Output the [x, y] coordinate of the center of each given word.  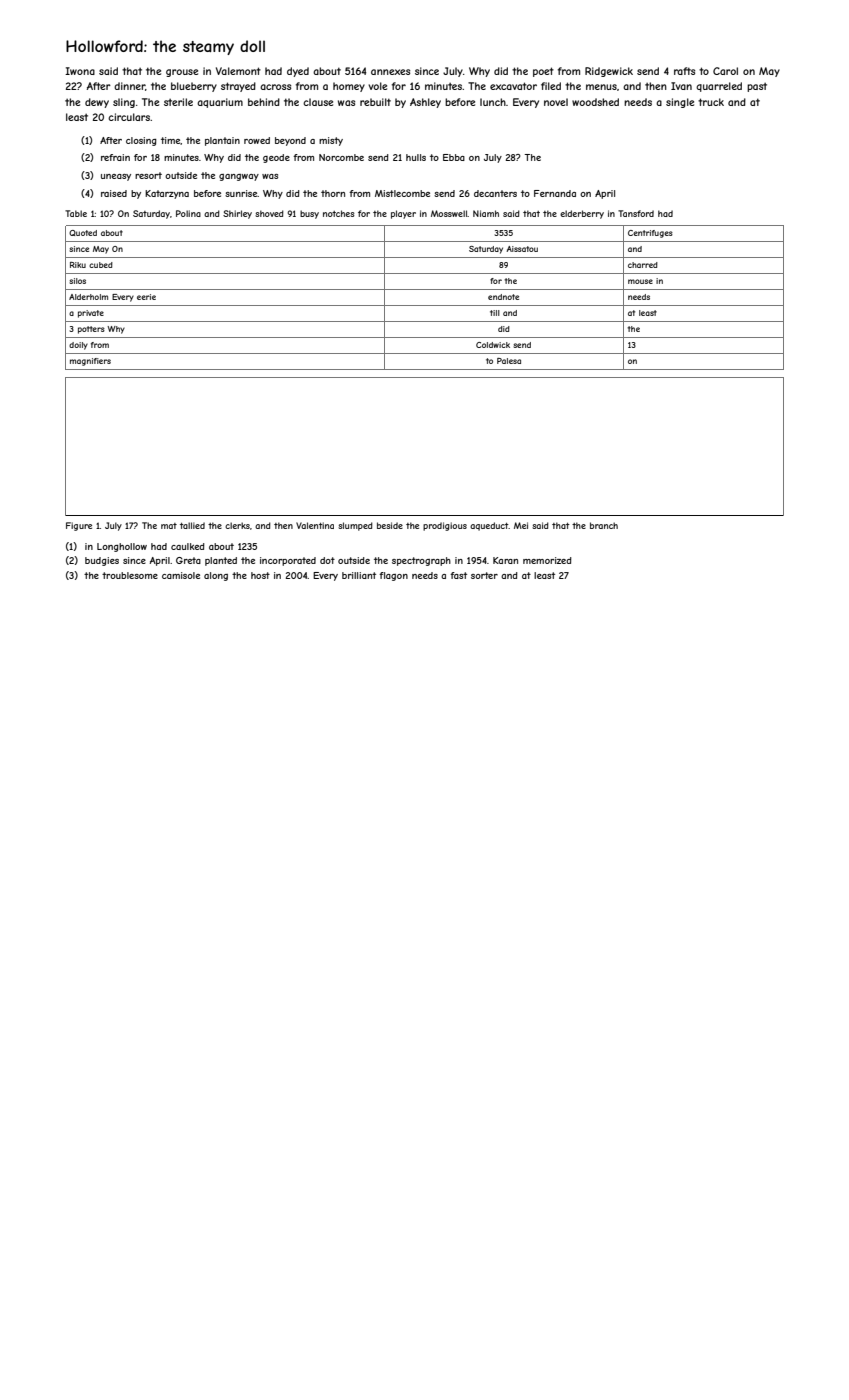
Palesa [509, 361]
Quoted [83, 233]
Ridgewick [609, 72]
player [403, 214]
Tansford [636, 213]
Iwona [80, 71]
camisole [181, 575]
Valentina [315, 525]
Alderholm [88, 297]
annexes [390, 72]
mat [169, 526]
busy [309, 214]
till [495, 313]
